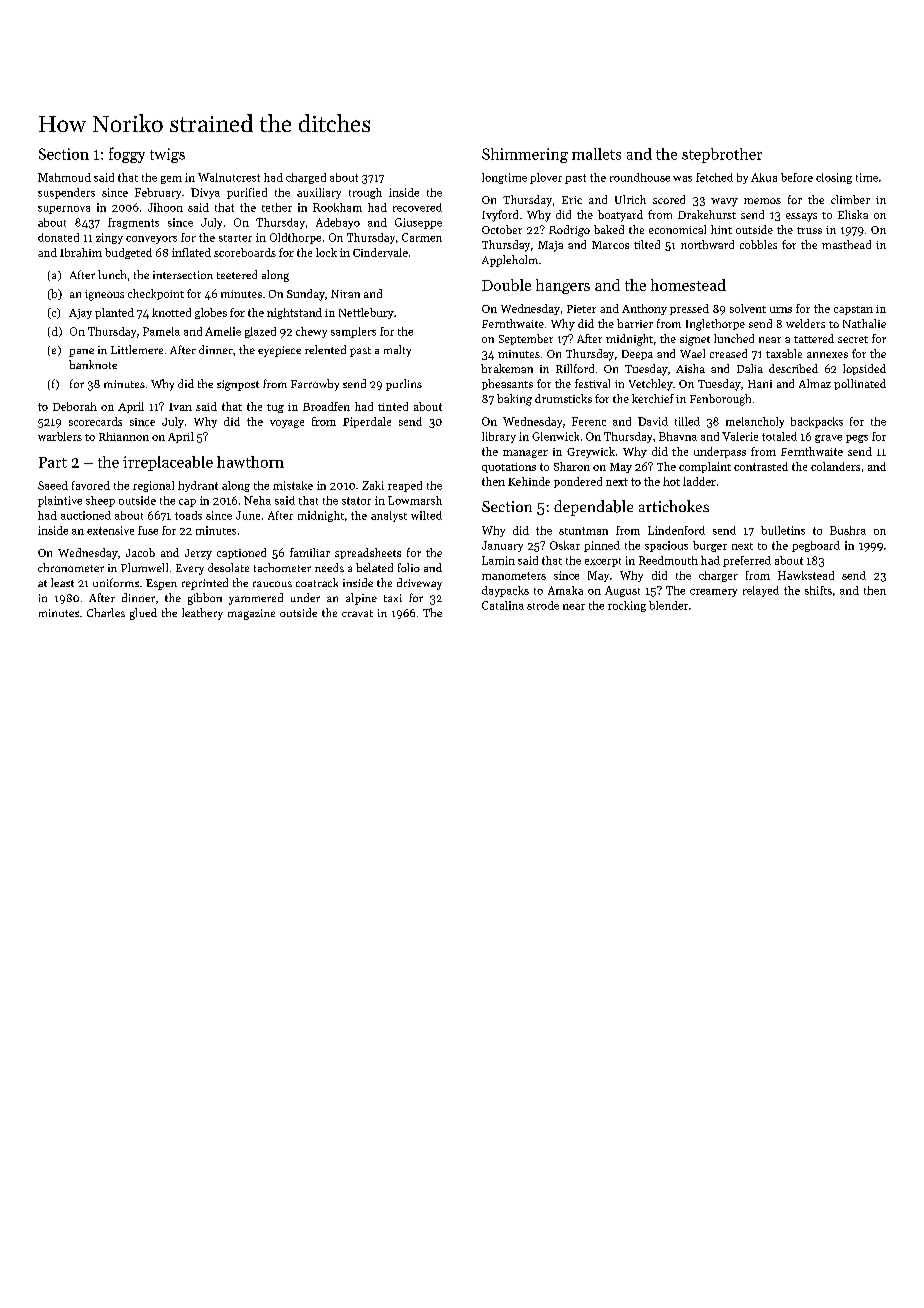 This screenshot has width=924, height=1308. I want to click on brakeman, so click(507, 368).
